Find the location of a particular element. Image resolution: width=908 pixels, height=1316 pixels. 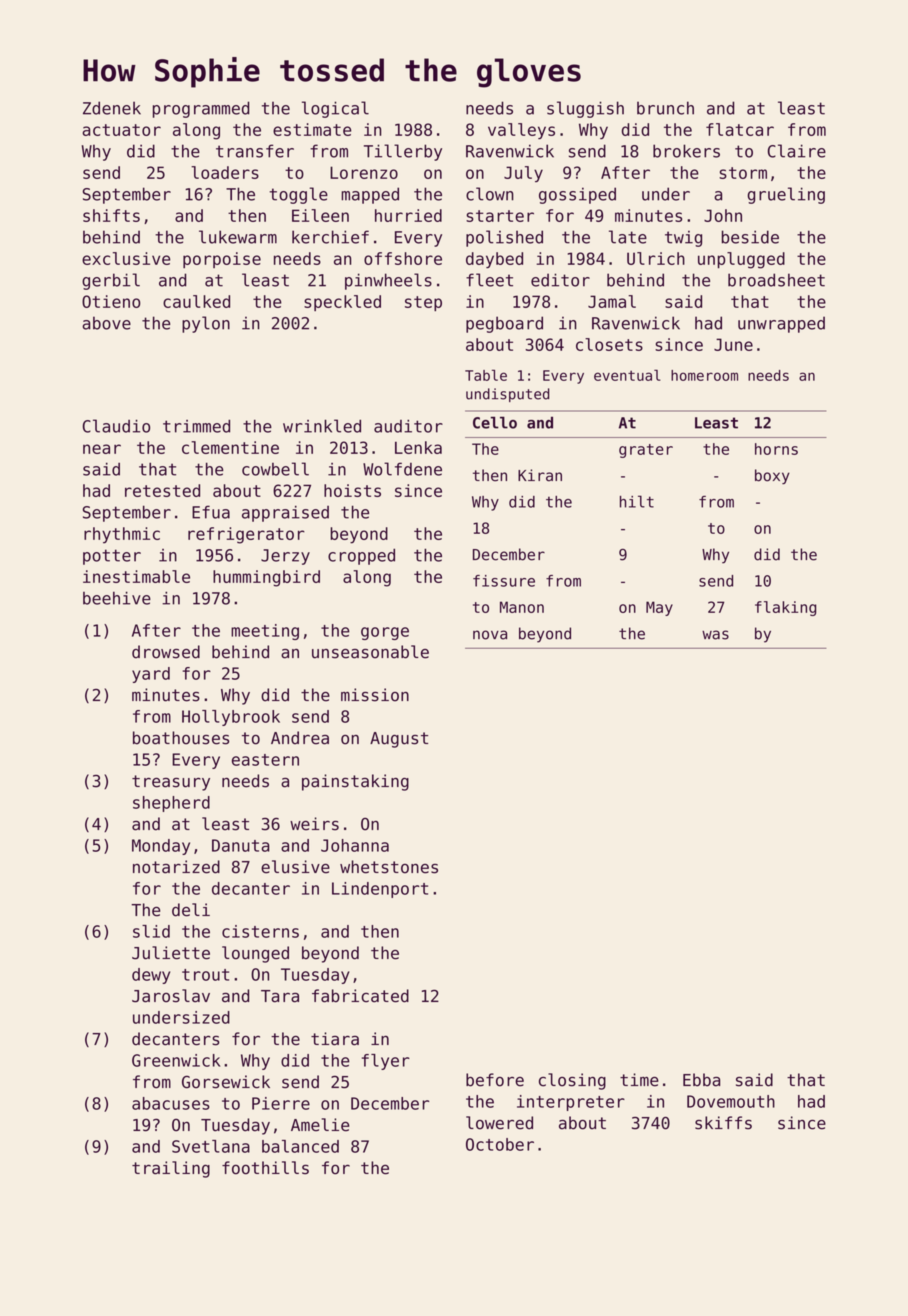

transfer is located at coordinates (255, 151).
